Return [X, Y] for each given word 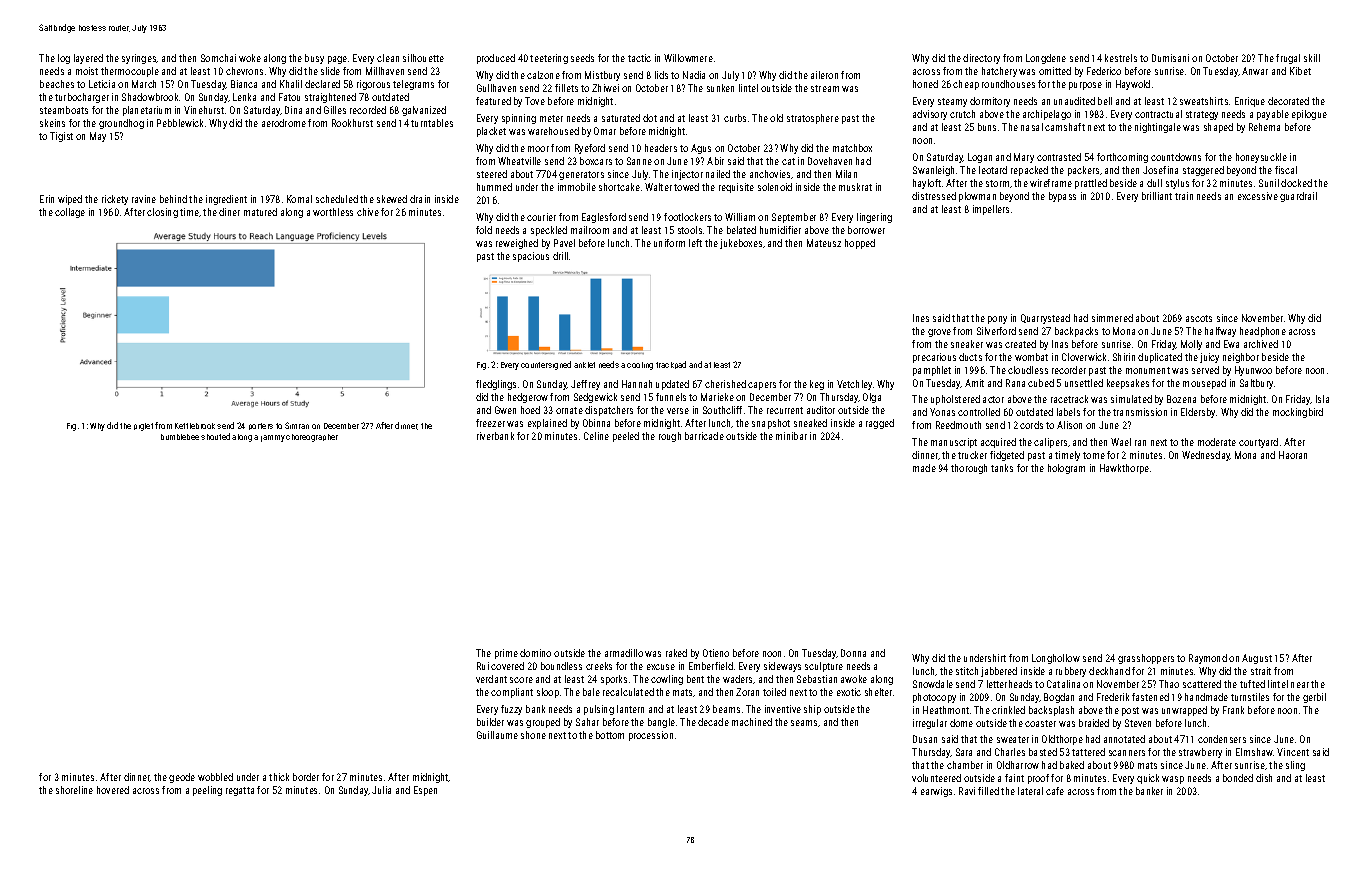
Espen [425, 791]
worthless [333, 212]
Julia [381, 790]
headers [661, 148]
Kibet [1300, 71]
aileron [824, 75]
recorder [1069, 370]
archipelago [1047, 115]
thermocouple [130, 72]
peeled [626, 437]
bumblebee [180, 437]
